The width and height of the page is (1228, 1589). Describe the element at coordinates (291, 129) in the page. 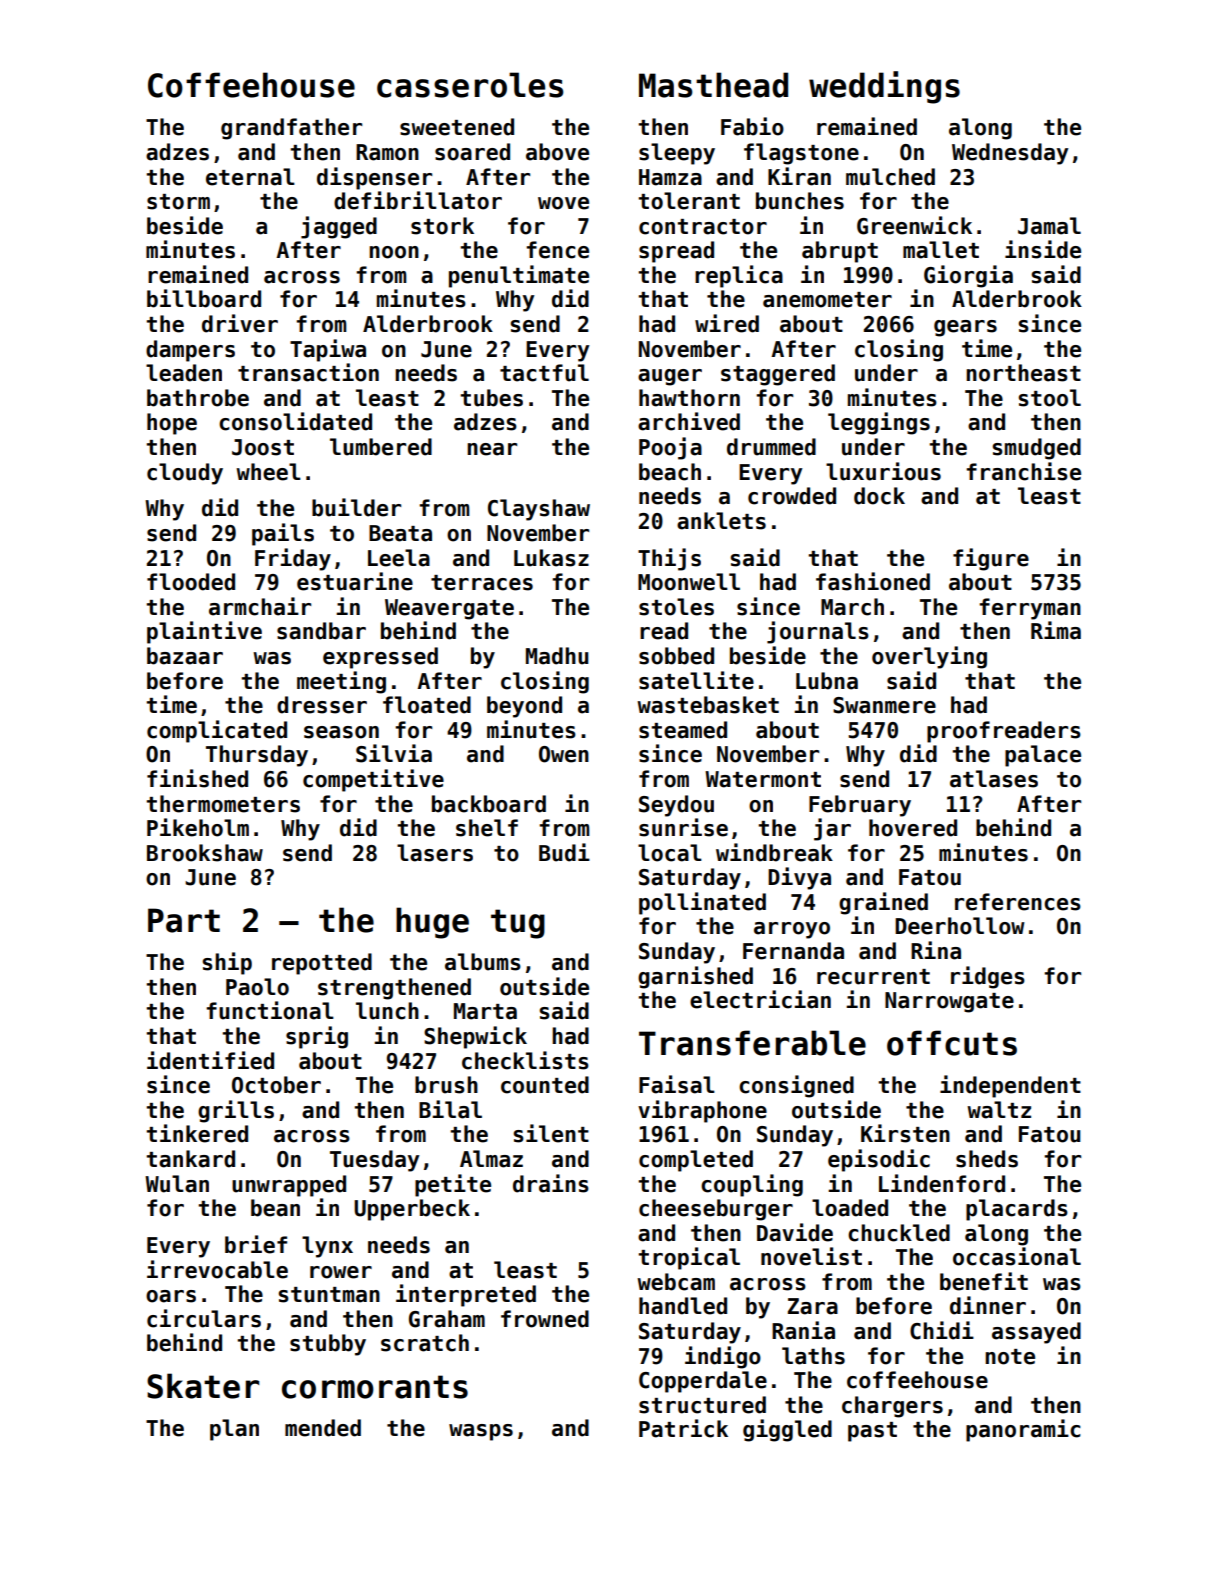

I see `grandfather` at that location.
